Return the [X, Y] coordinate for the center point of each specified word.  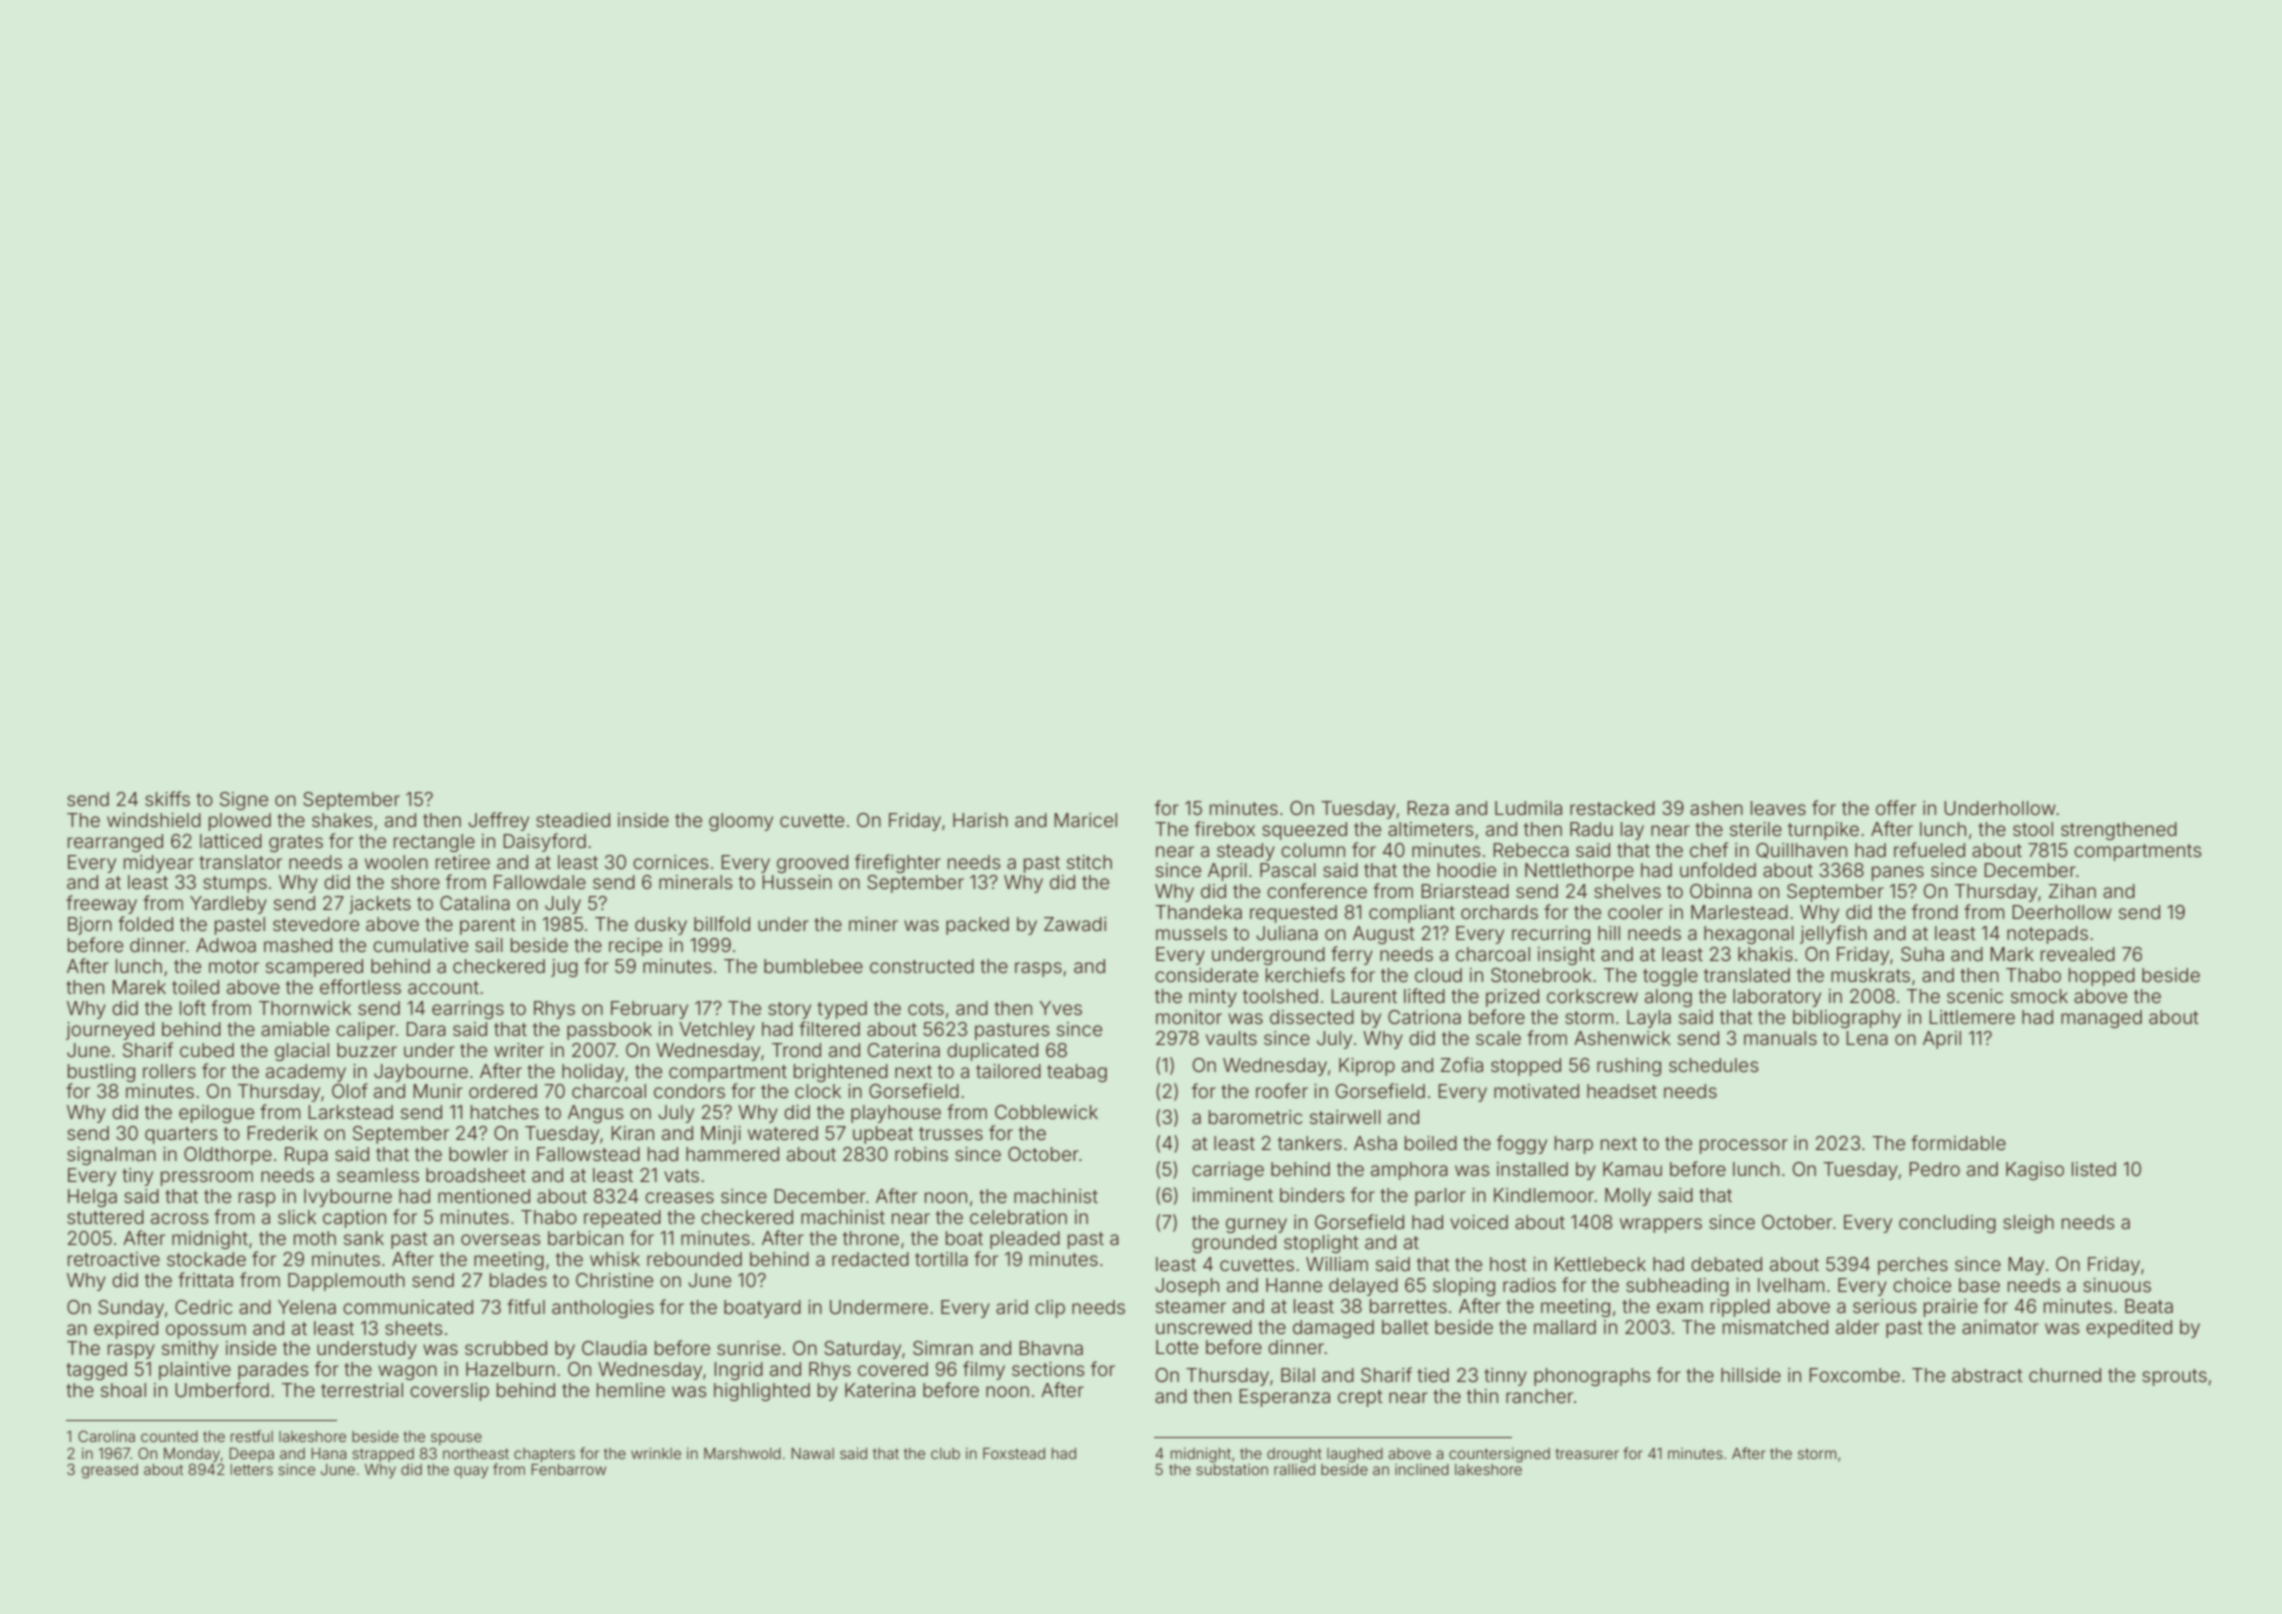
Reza [1428, 808]
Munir [438, 1091]
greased [110, 1471]
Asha [1375, 1143]
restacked [1612, 808]
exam [1680, 1307]
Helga [92, 1198]
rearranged [115, 843]
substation [1232, 1469]
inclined [1422, 1469]
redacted [870, 1259]
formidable [1958, 1142]
